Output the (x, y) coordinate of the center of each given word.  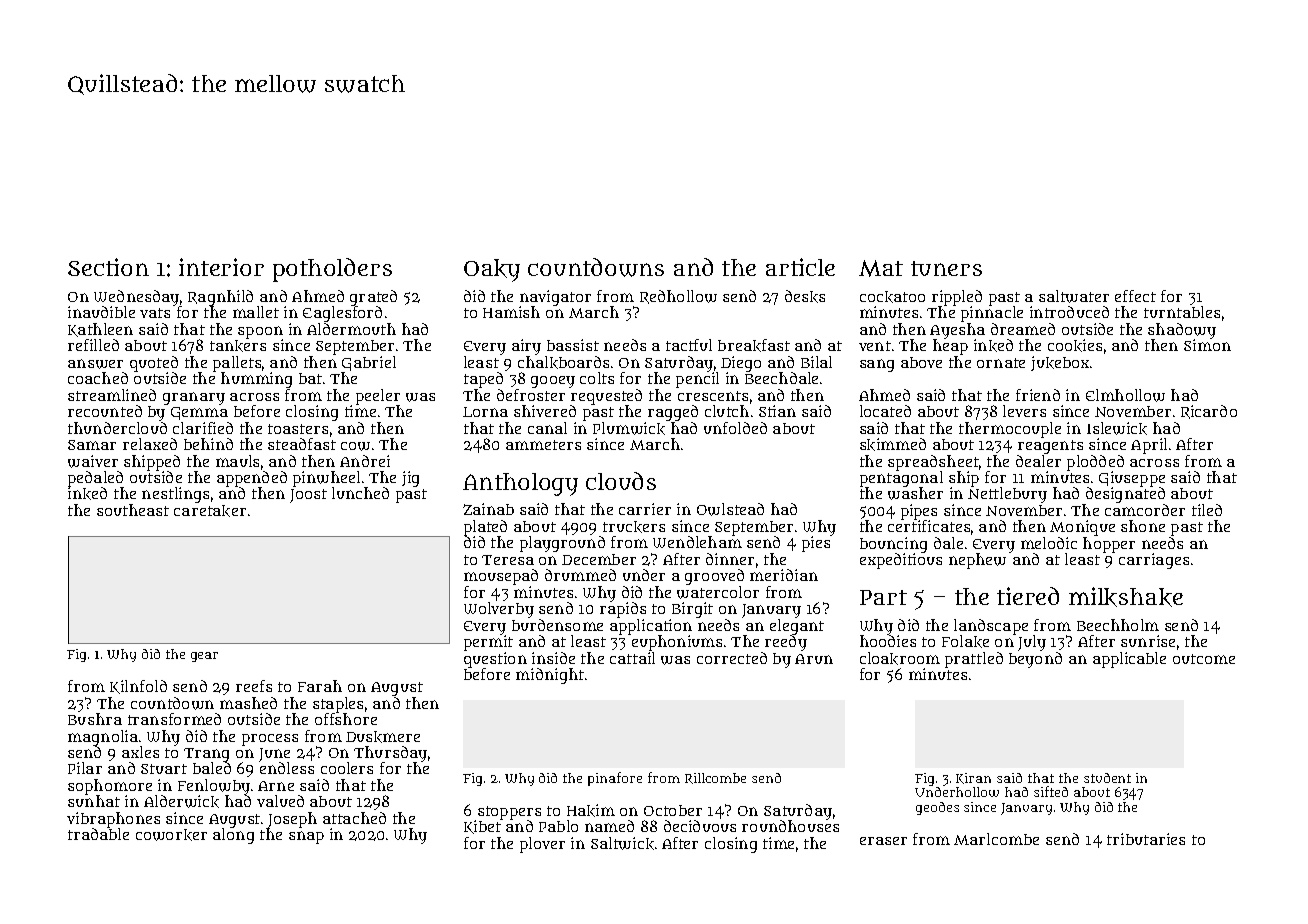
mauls (237, 461)
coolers (347, 768)
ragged (673, 413)
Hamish (511, 312)
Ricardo (1209, 412)
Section (108, 267)
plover (542, 845)
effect (1135, 296)
